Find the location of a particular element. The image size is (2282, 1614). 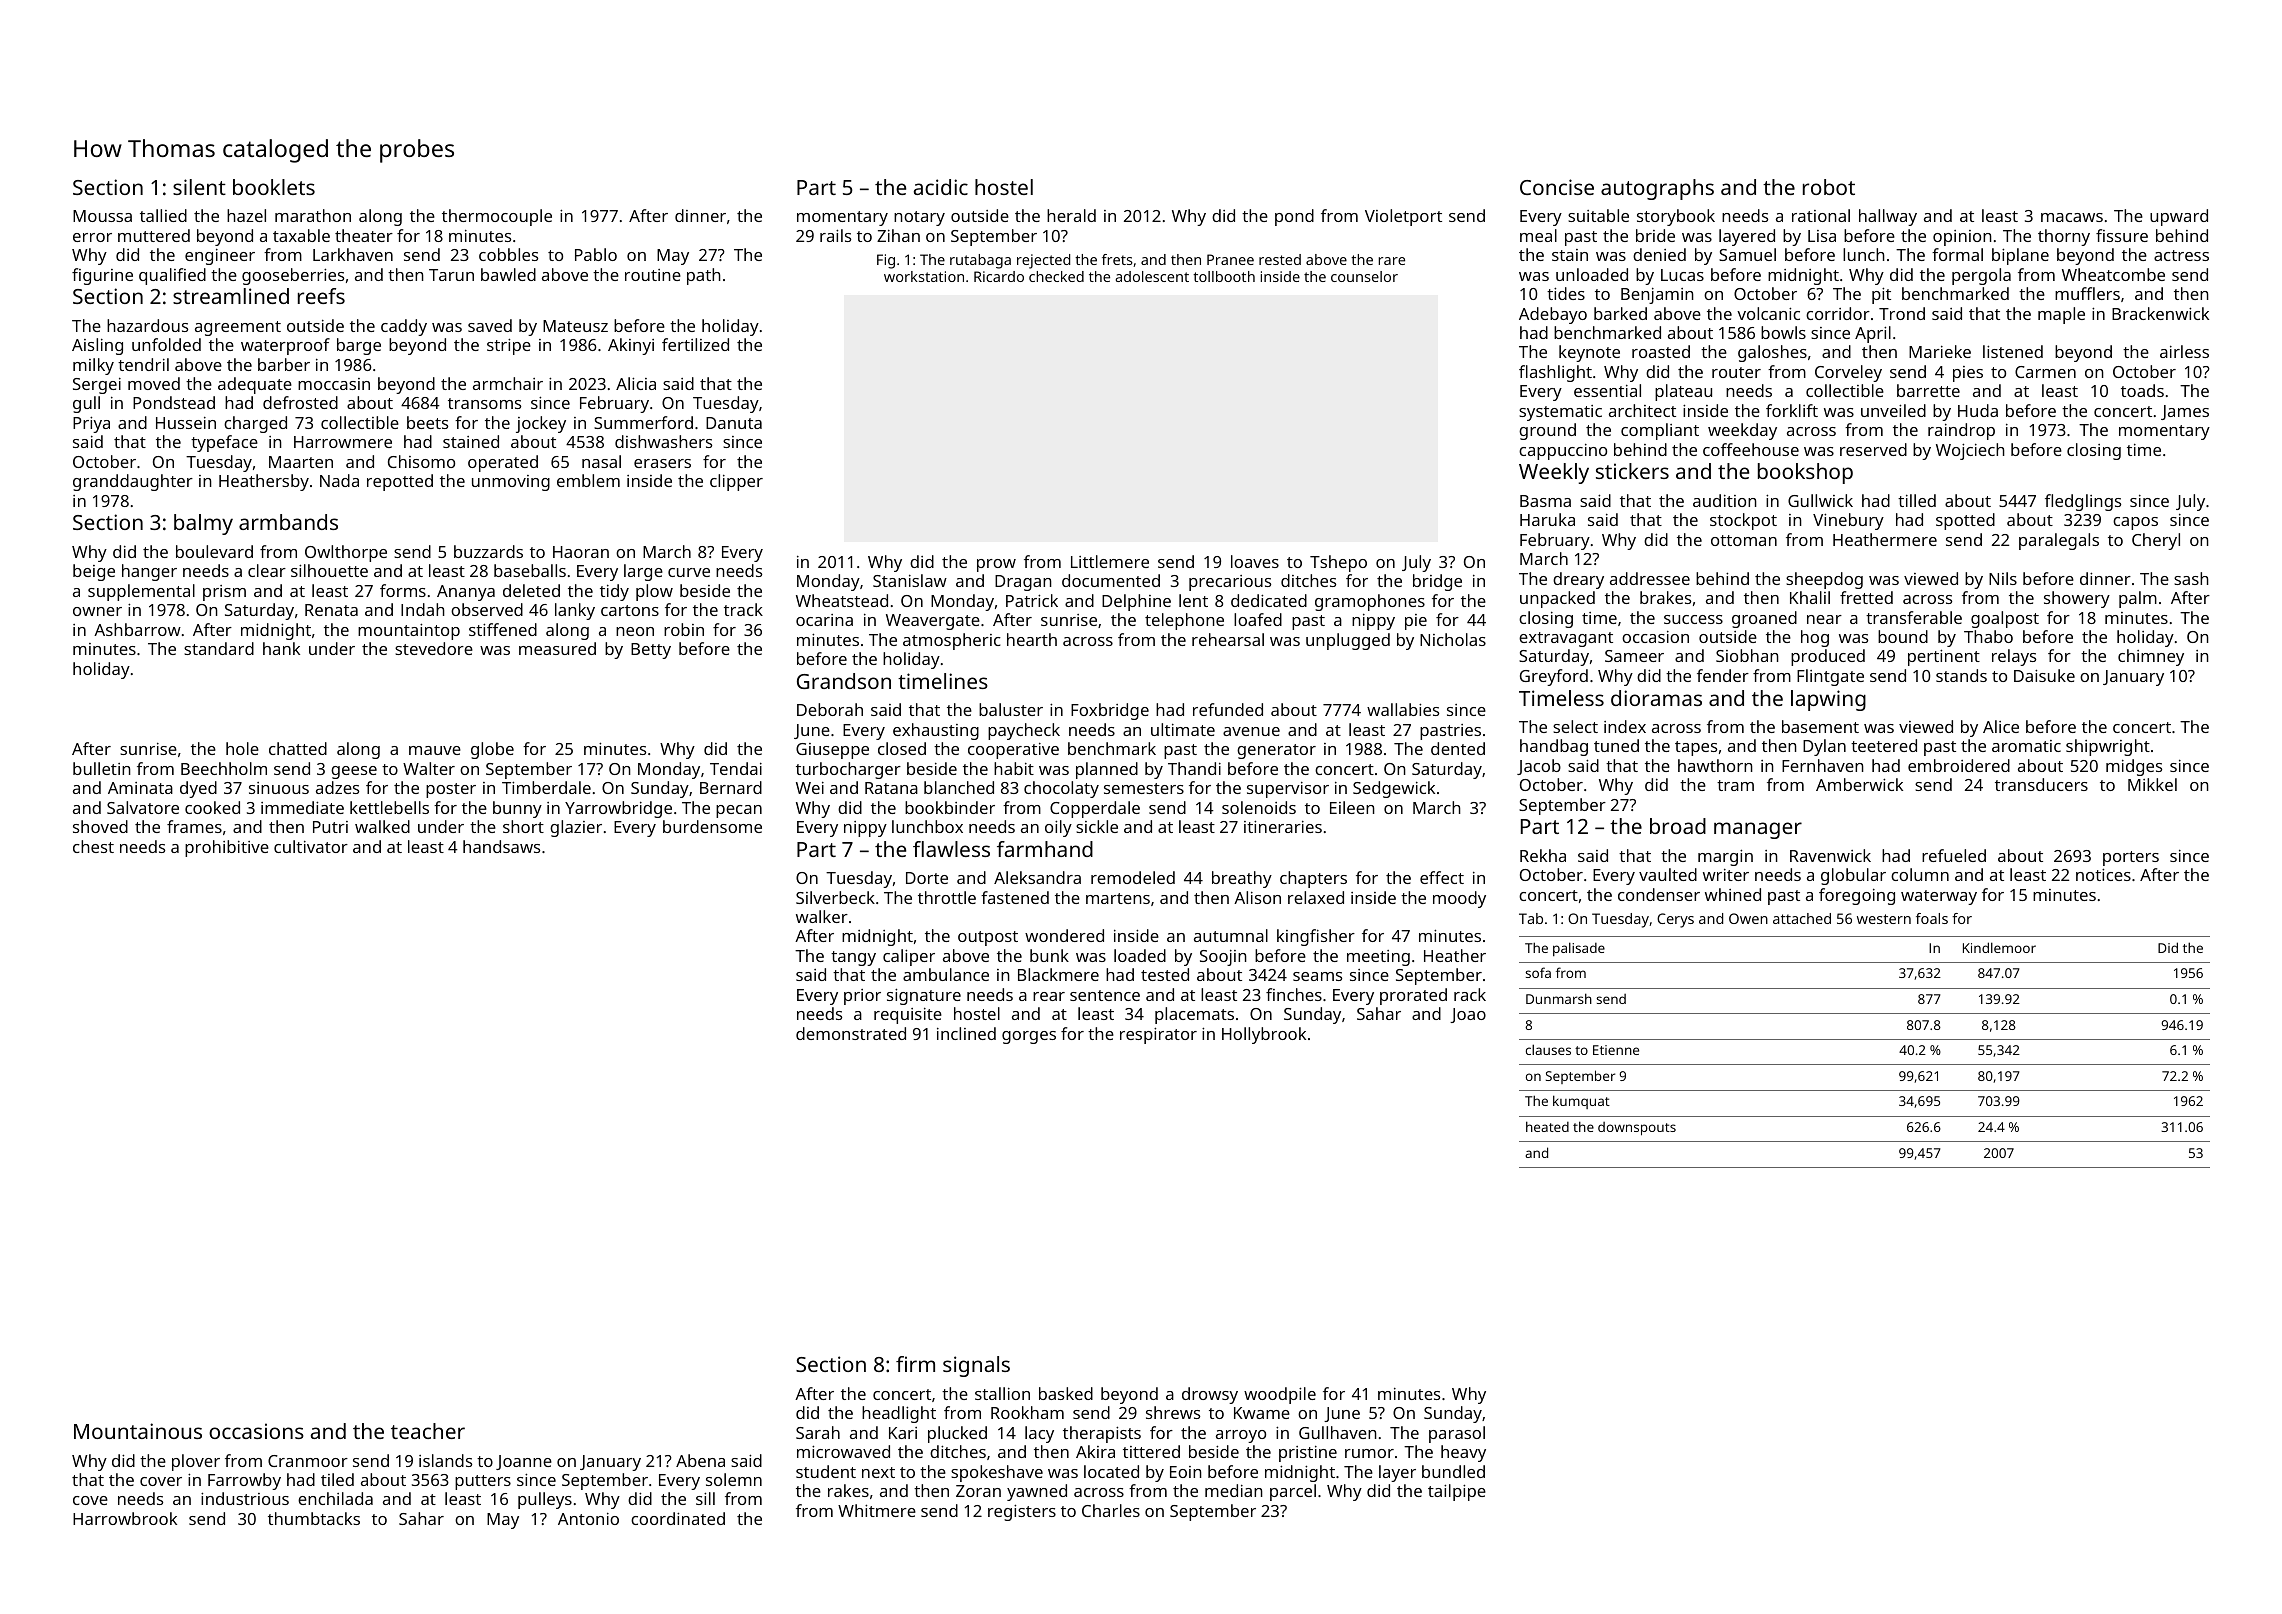

demonstrated is located at coordinates (851, 1033).
